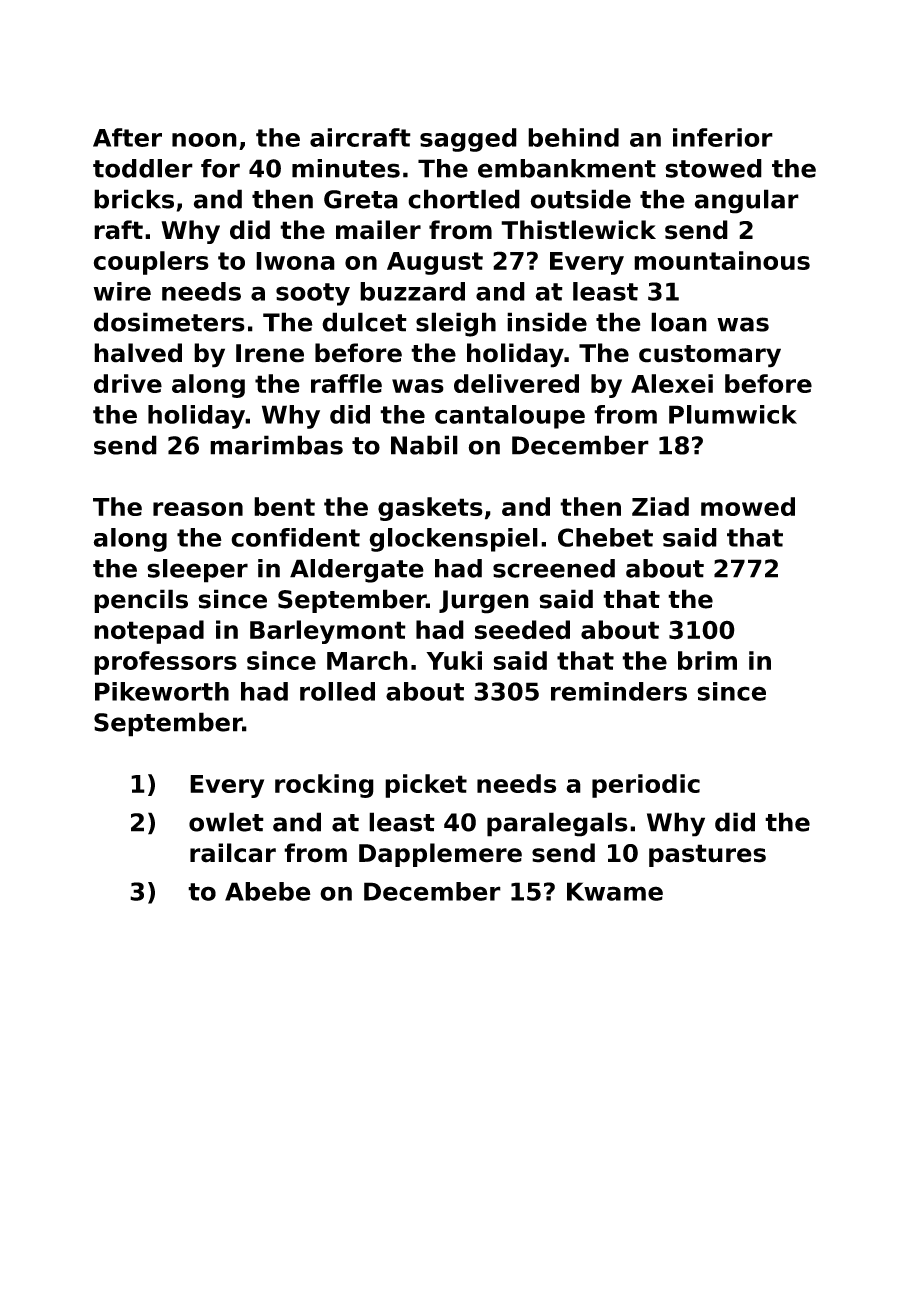 The width and height of the image is (924, 1311). What do you see at coordinates (127, 137) in the image?
I see `After` at bounding box center [127, 137].
